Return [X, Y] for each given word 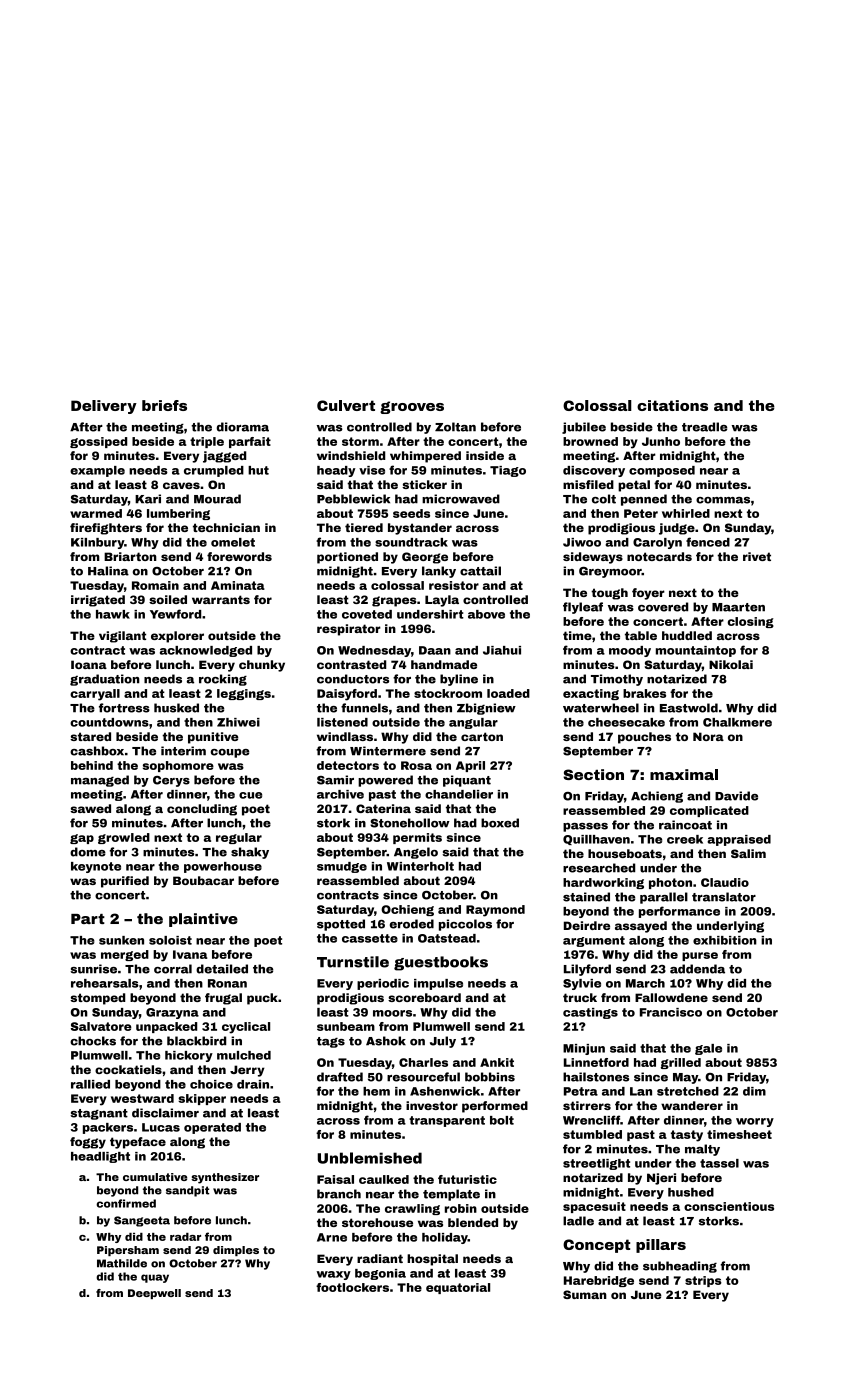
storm [360, 441]
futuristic [467, 1179]
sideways [593, 558]
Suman [585, 1294]
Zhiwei [238, 722]
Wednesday [374, 651]
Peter [641, 513]
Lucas [161, 1127]
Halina [108, 571]
